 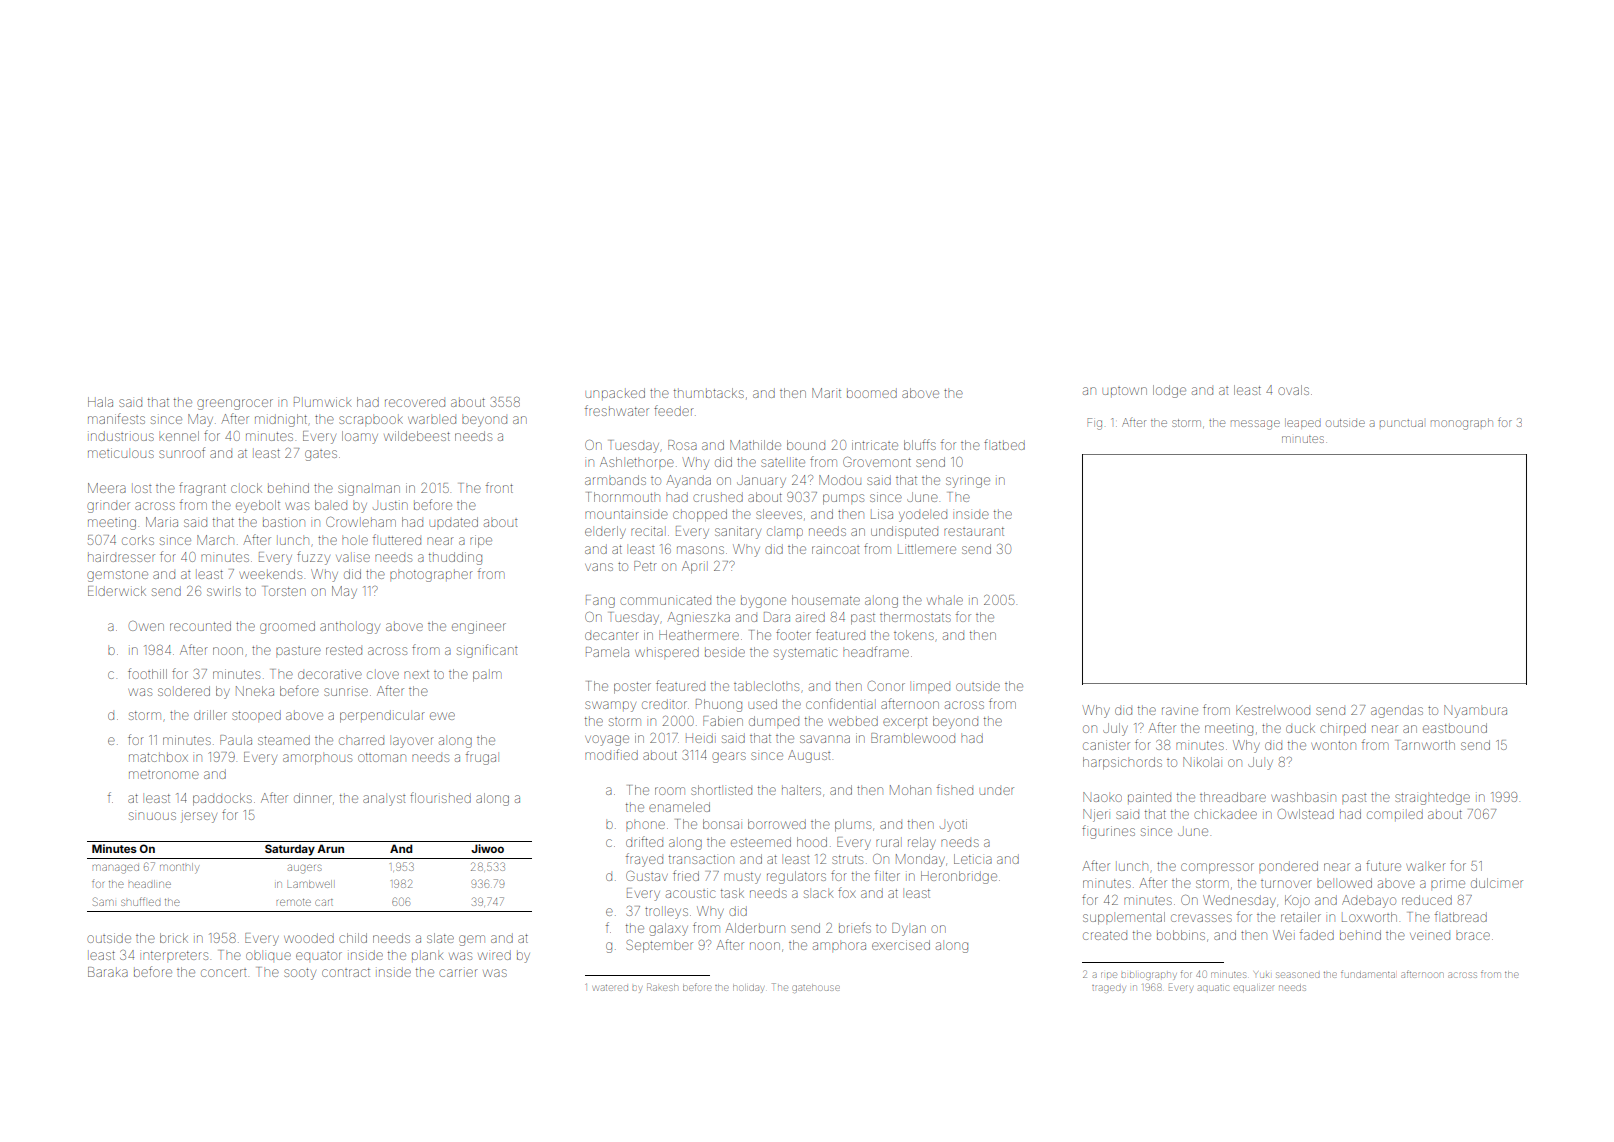 What do you see at coordinates (945, 601) in the image?
I see `whale` at bounding box center [945, 601].
